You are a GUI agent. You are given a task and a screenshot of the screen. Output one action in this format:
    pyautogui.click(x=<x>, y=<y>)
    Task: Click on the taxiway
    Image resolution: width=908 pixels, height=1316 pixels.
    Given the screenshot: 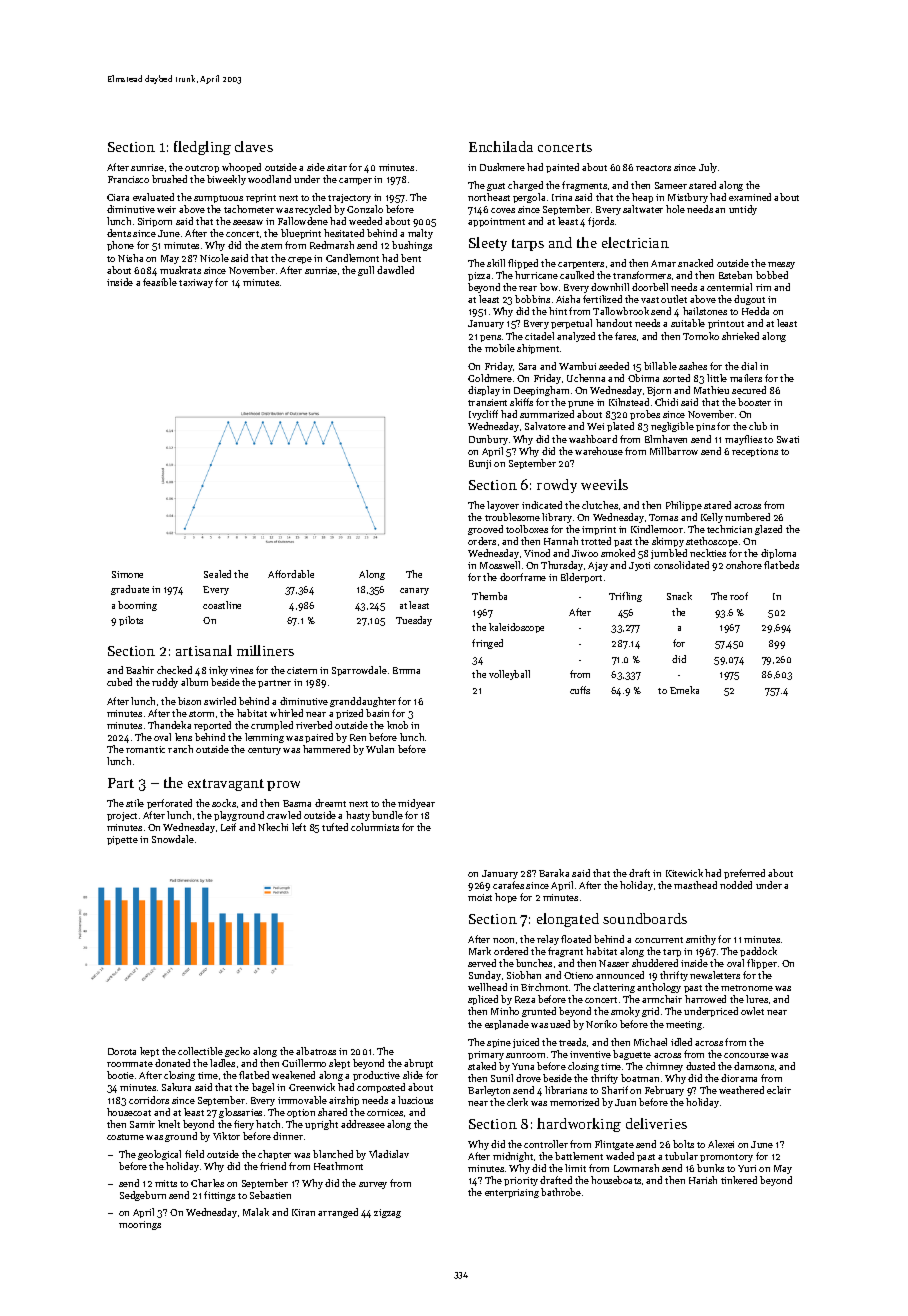 What is the action you would take?
    pyautogui.click(x=196, y=283)
